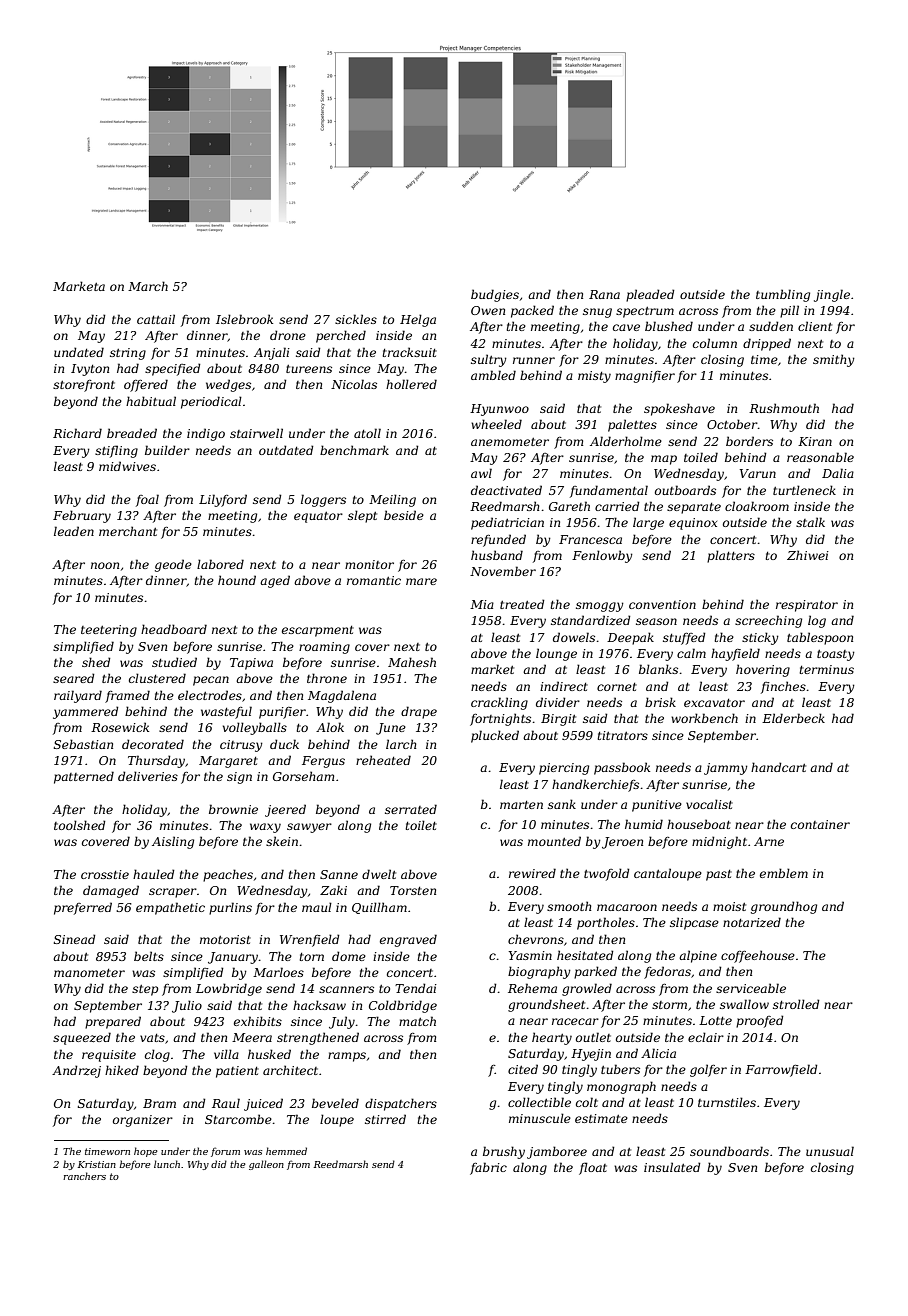 The height and width of the page is (1316, 908). Describe the element at coordinates (244, 319) in the page. I see `Islebrook` at that location.
